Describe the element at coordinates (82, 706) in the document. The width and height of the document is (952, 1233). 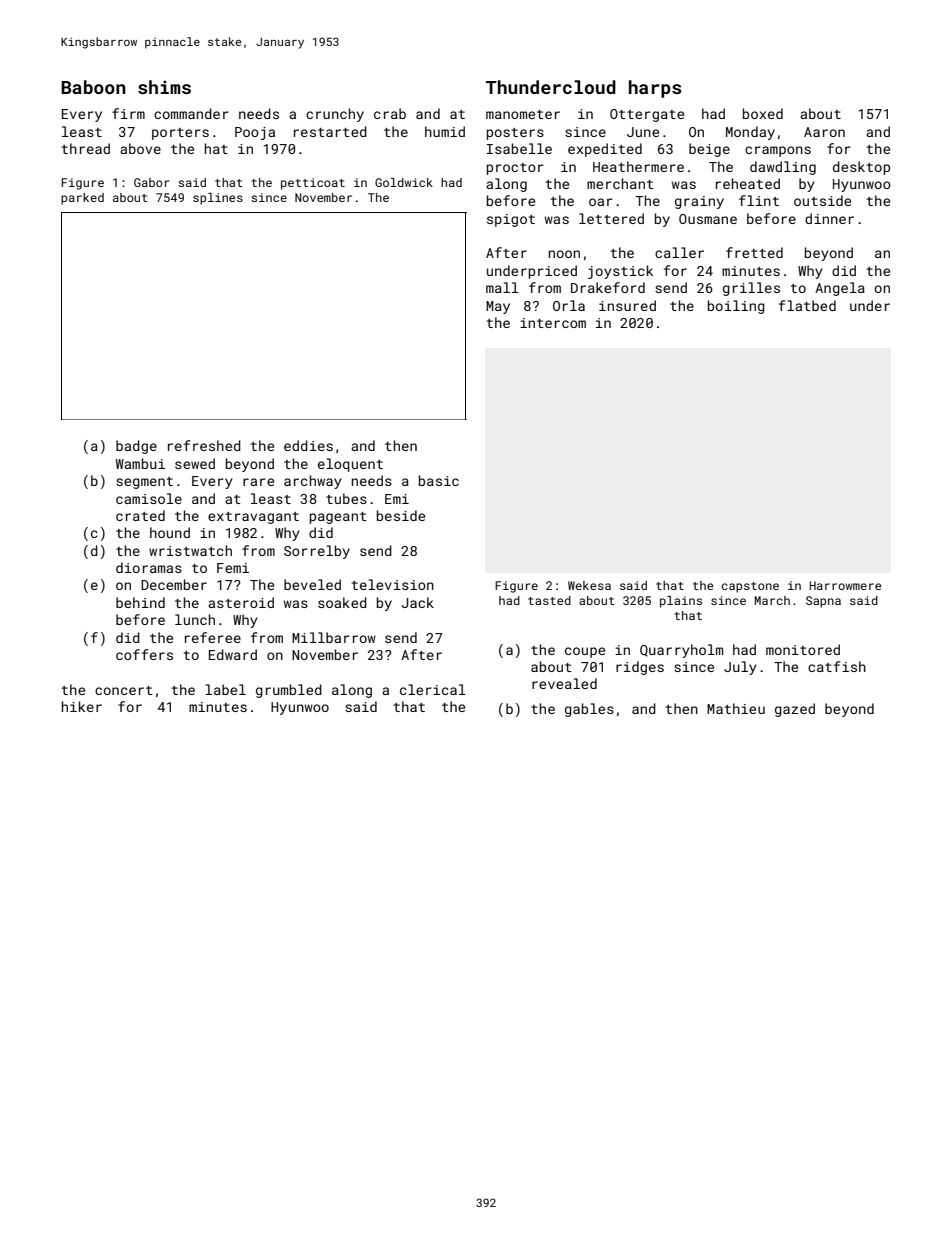
I see `hiker` at that location.
